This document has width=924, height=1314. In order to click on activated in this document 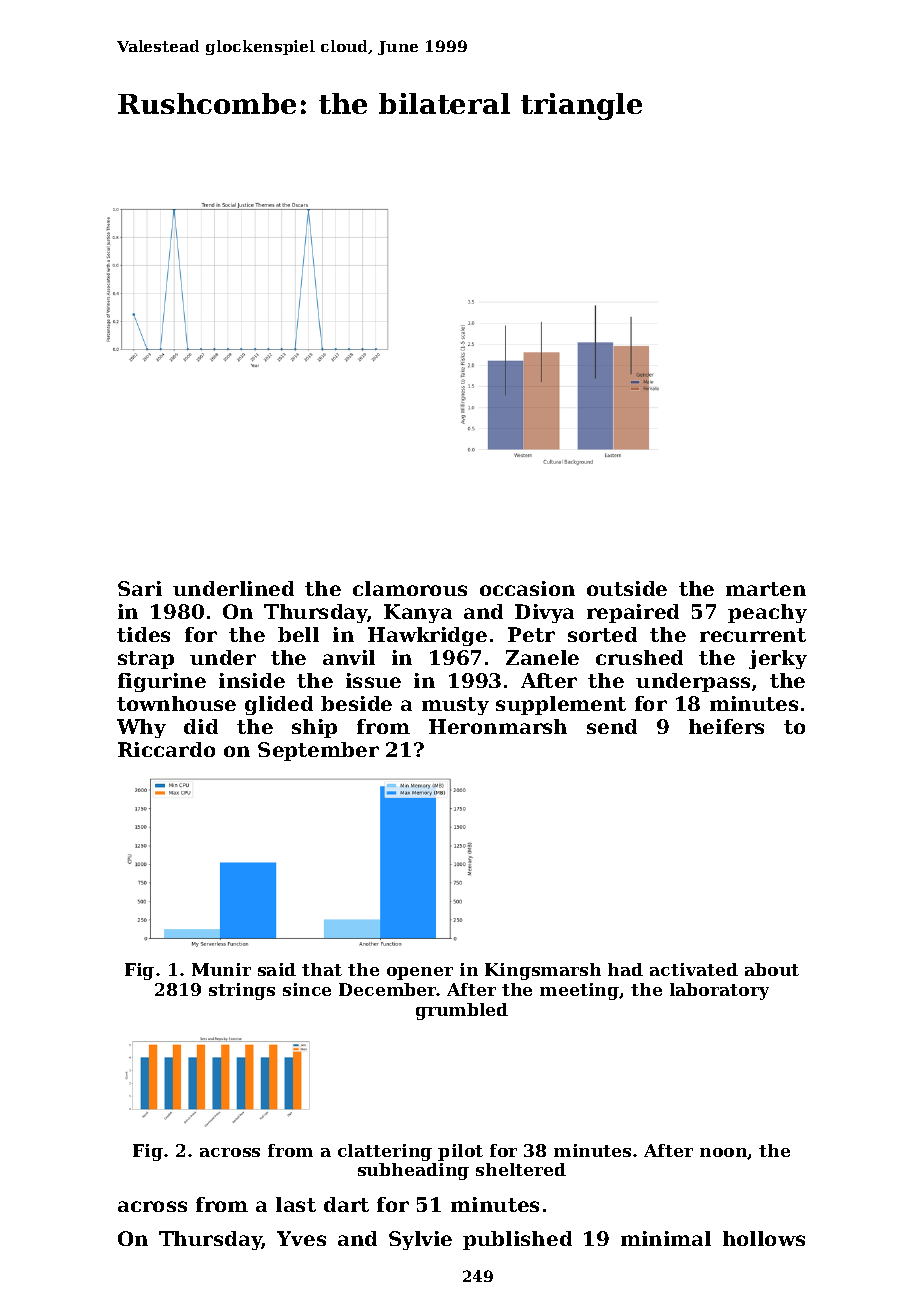, I will do `click(694, 969)`.
